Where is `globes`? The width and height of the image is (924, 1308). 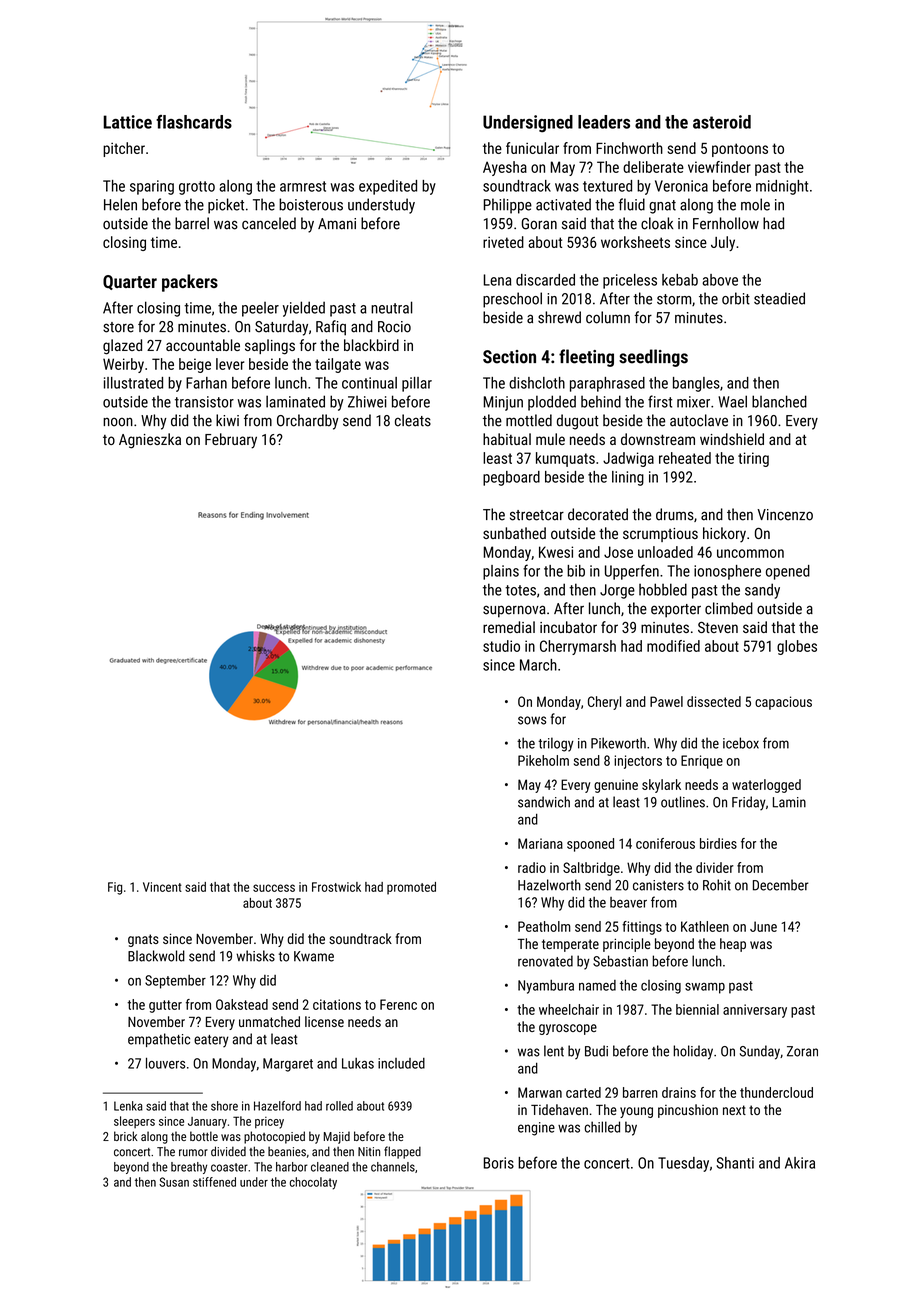 globes is located at coordinates (797, 647).
